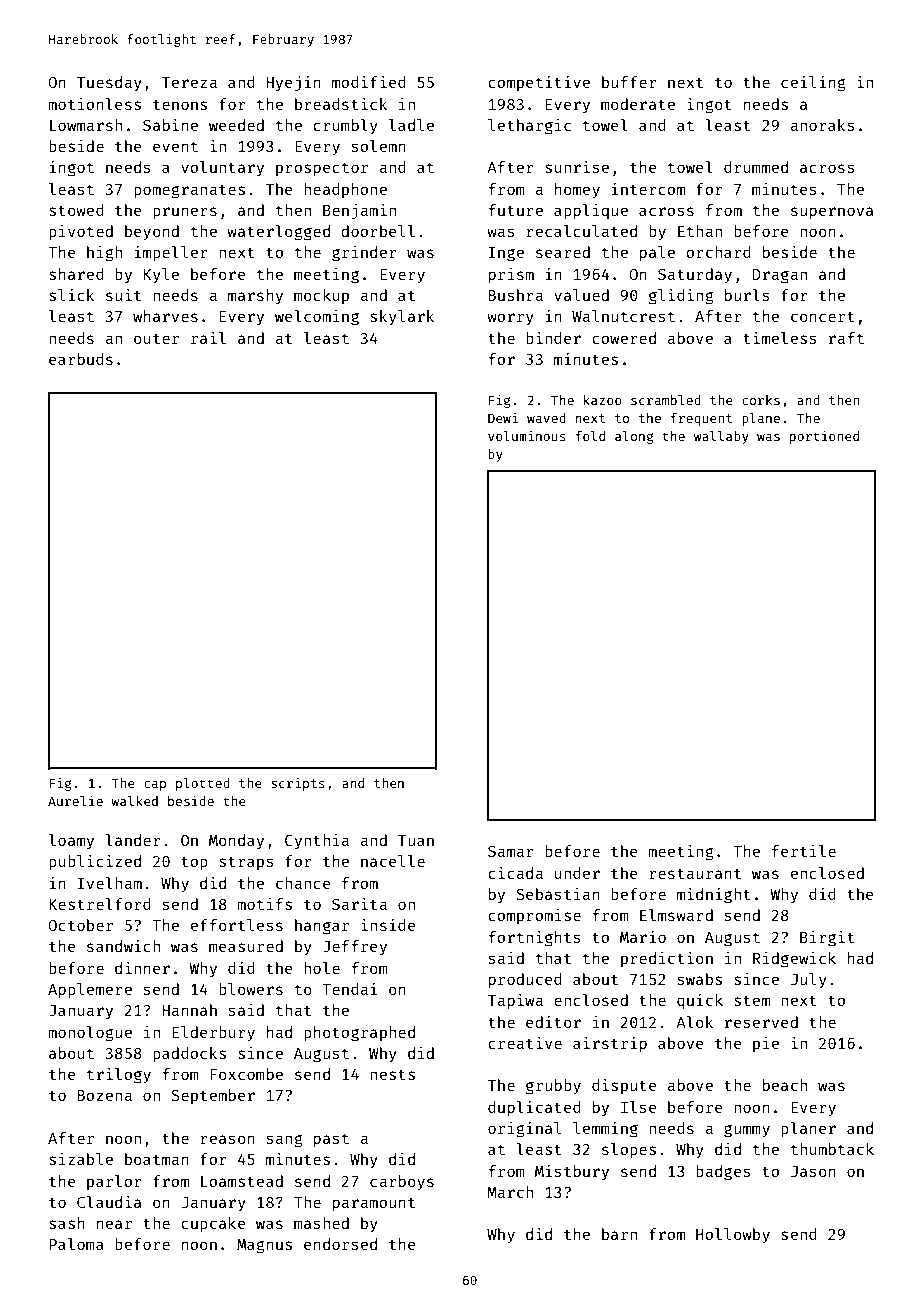 This page has width=924, height=1314. I want to click on earbuds, so click(81, 359).
